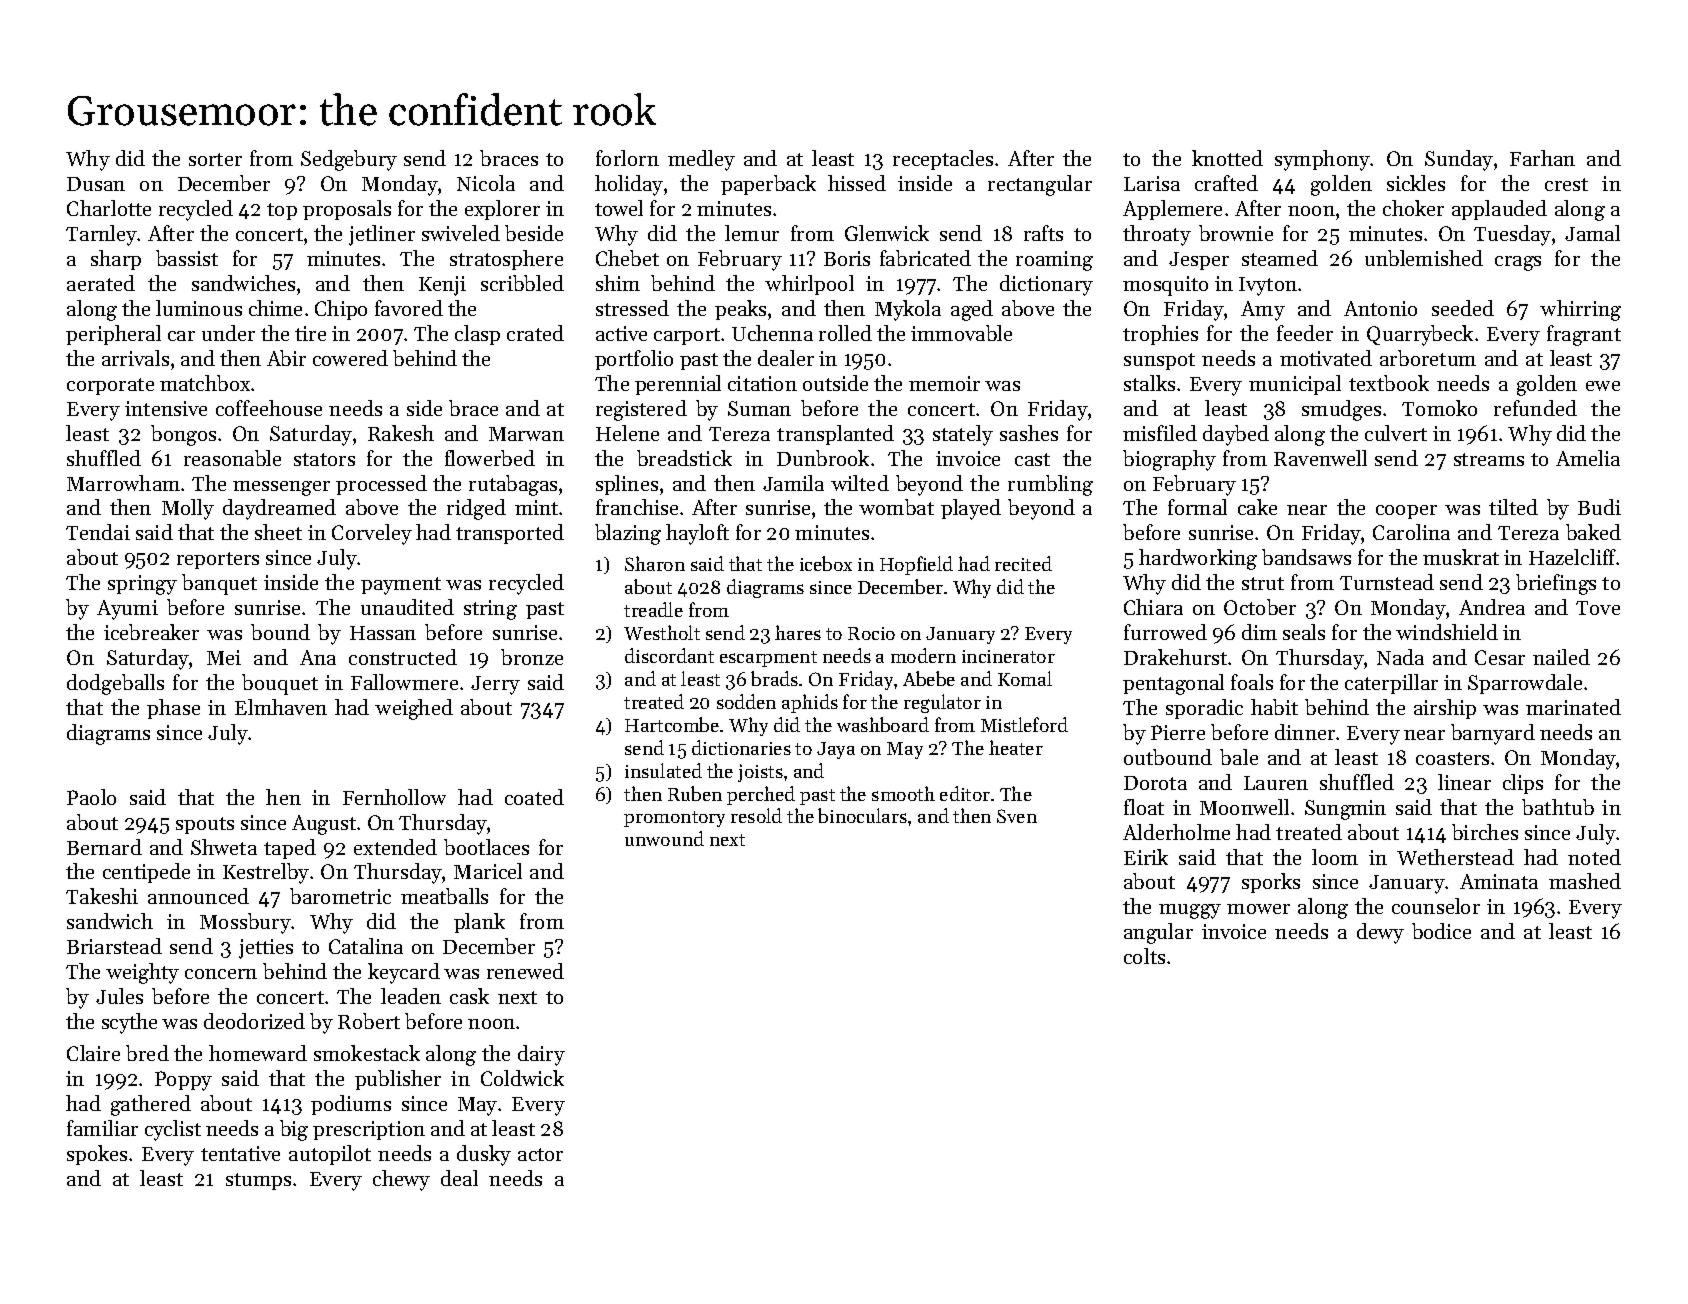 The image size is (1688, 1304). What do you see at coordinates (215, 159) in the image?
I see `sorter` at bounding box center [215, 159].
